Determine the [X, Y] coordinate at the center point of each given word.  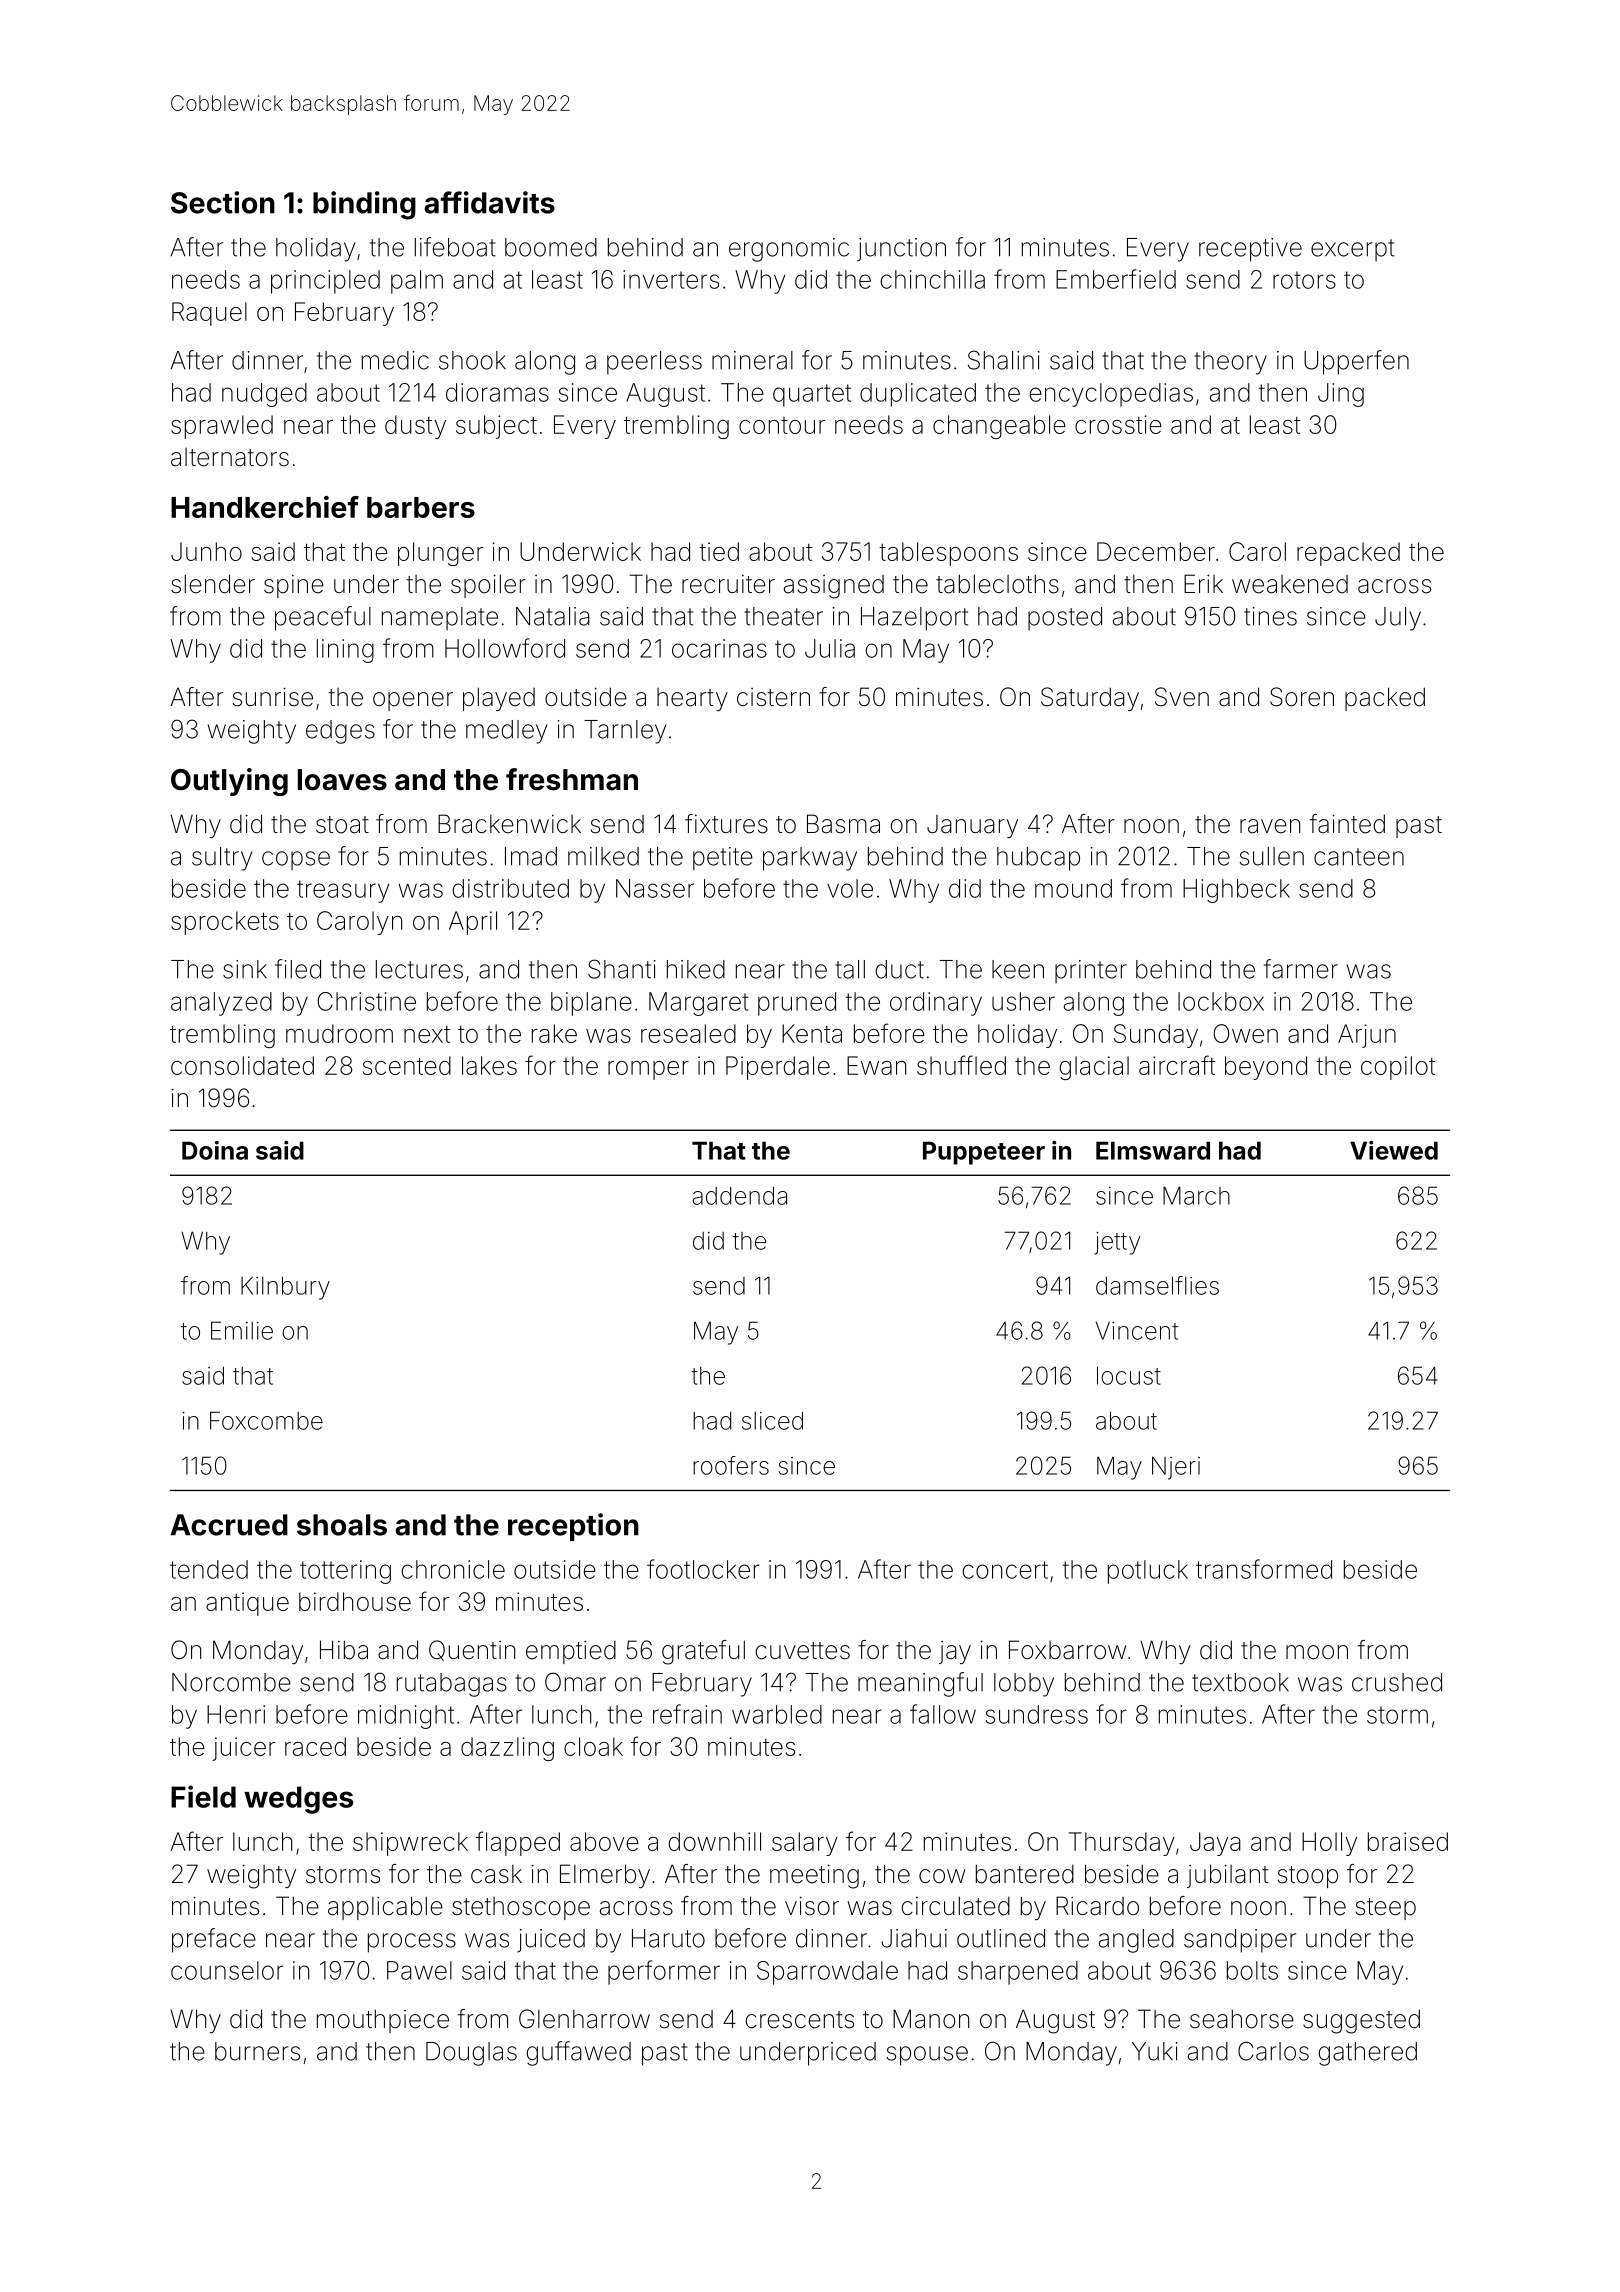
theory [1230, 363]
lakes [489, 1065]
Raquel [209, 314]
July [1398, 619]
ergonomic [789, 250]
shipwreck [410, 1844]
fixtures [726, 824]
